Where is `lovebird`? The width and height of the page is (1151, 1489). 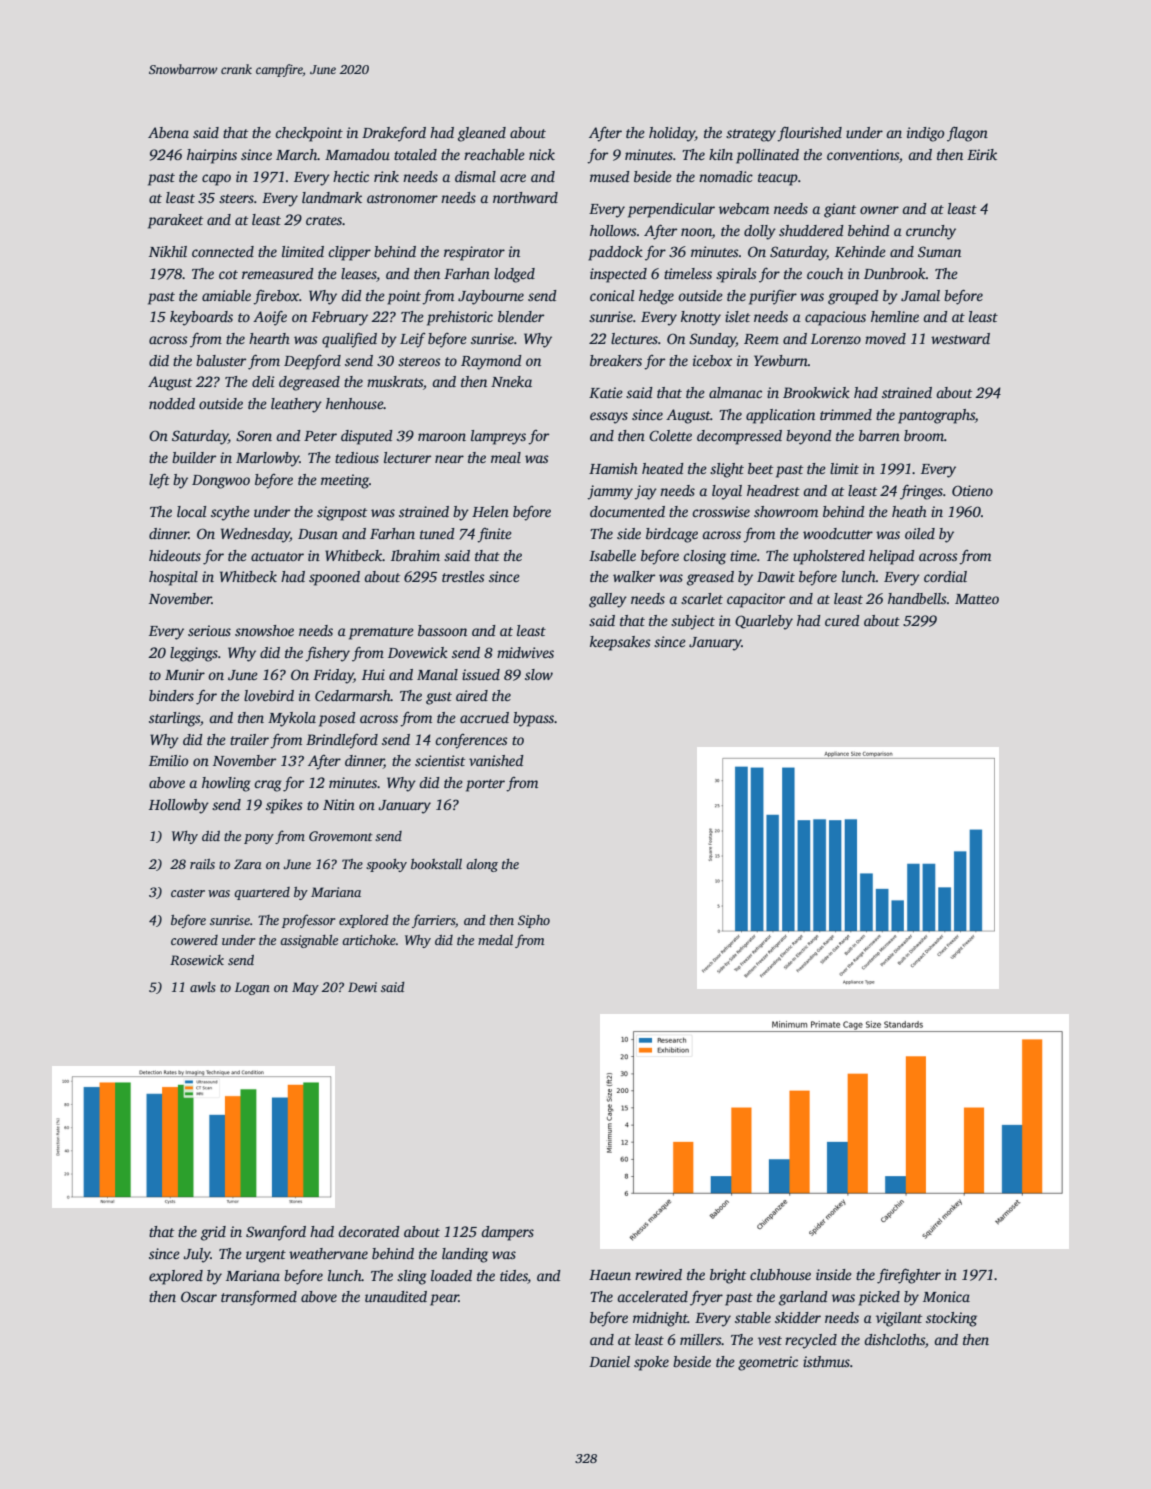
lovebird is located at coordinates (269, 695).
